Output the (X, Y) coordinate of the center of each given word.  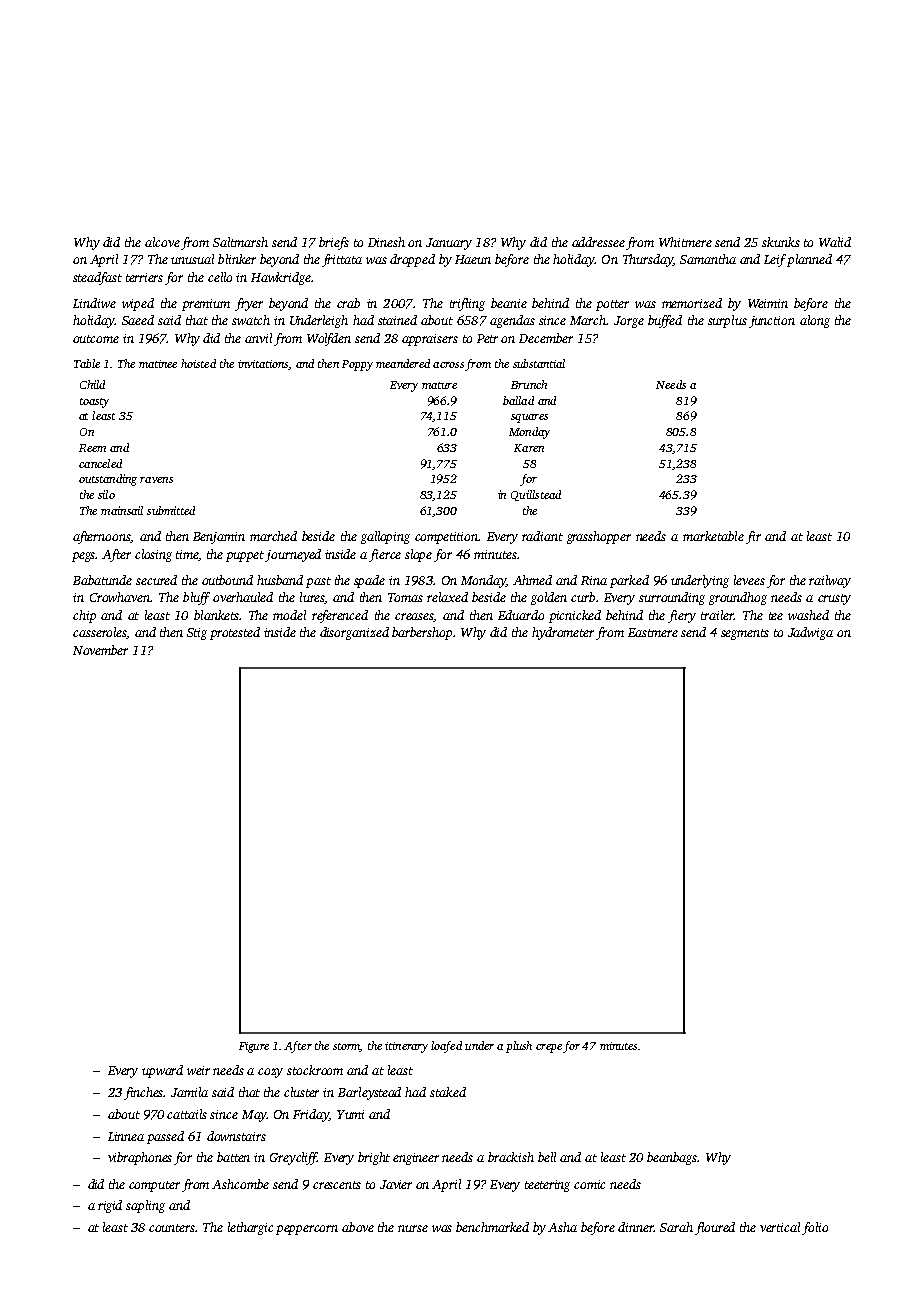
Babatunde (102, 580)
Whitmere (685, 242)
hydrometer (563, 633)
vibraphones (140, 1158)
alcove (162, 242)
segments (745, 634)
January (449, 244)
